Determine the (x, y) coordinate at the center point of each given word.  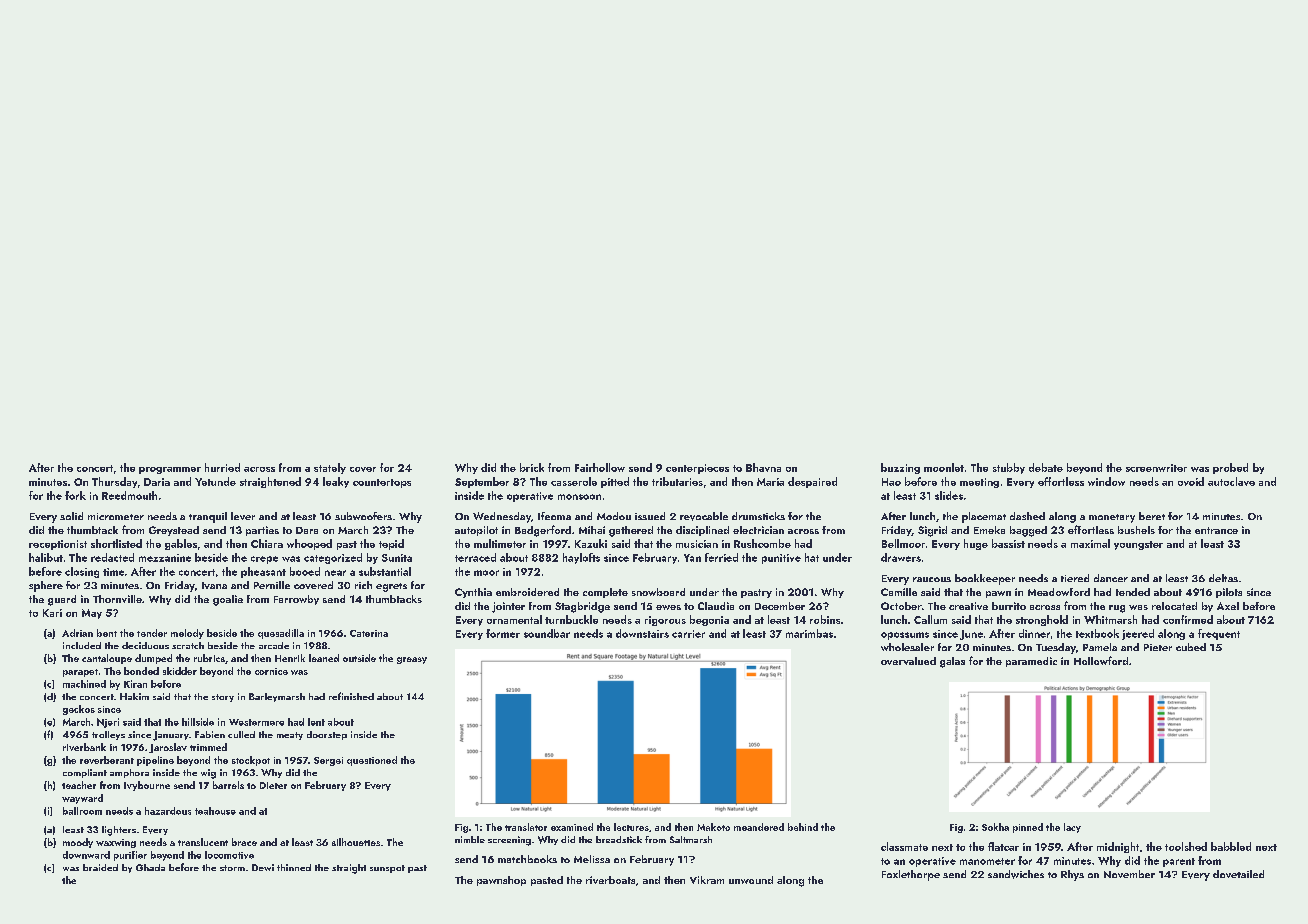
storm (232, 868)
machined (84, 684)
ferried (721, 557)
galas (952, 662)
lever (243, 516)
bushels (1136, 530)
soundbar (547, 633)
